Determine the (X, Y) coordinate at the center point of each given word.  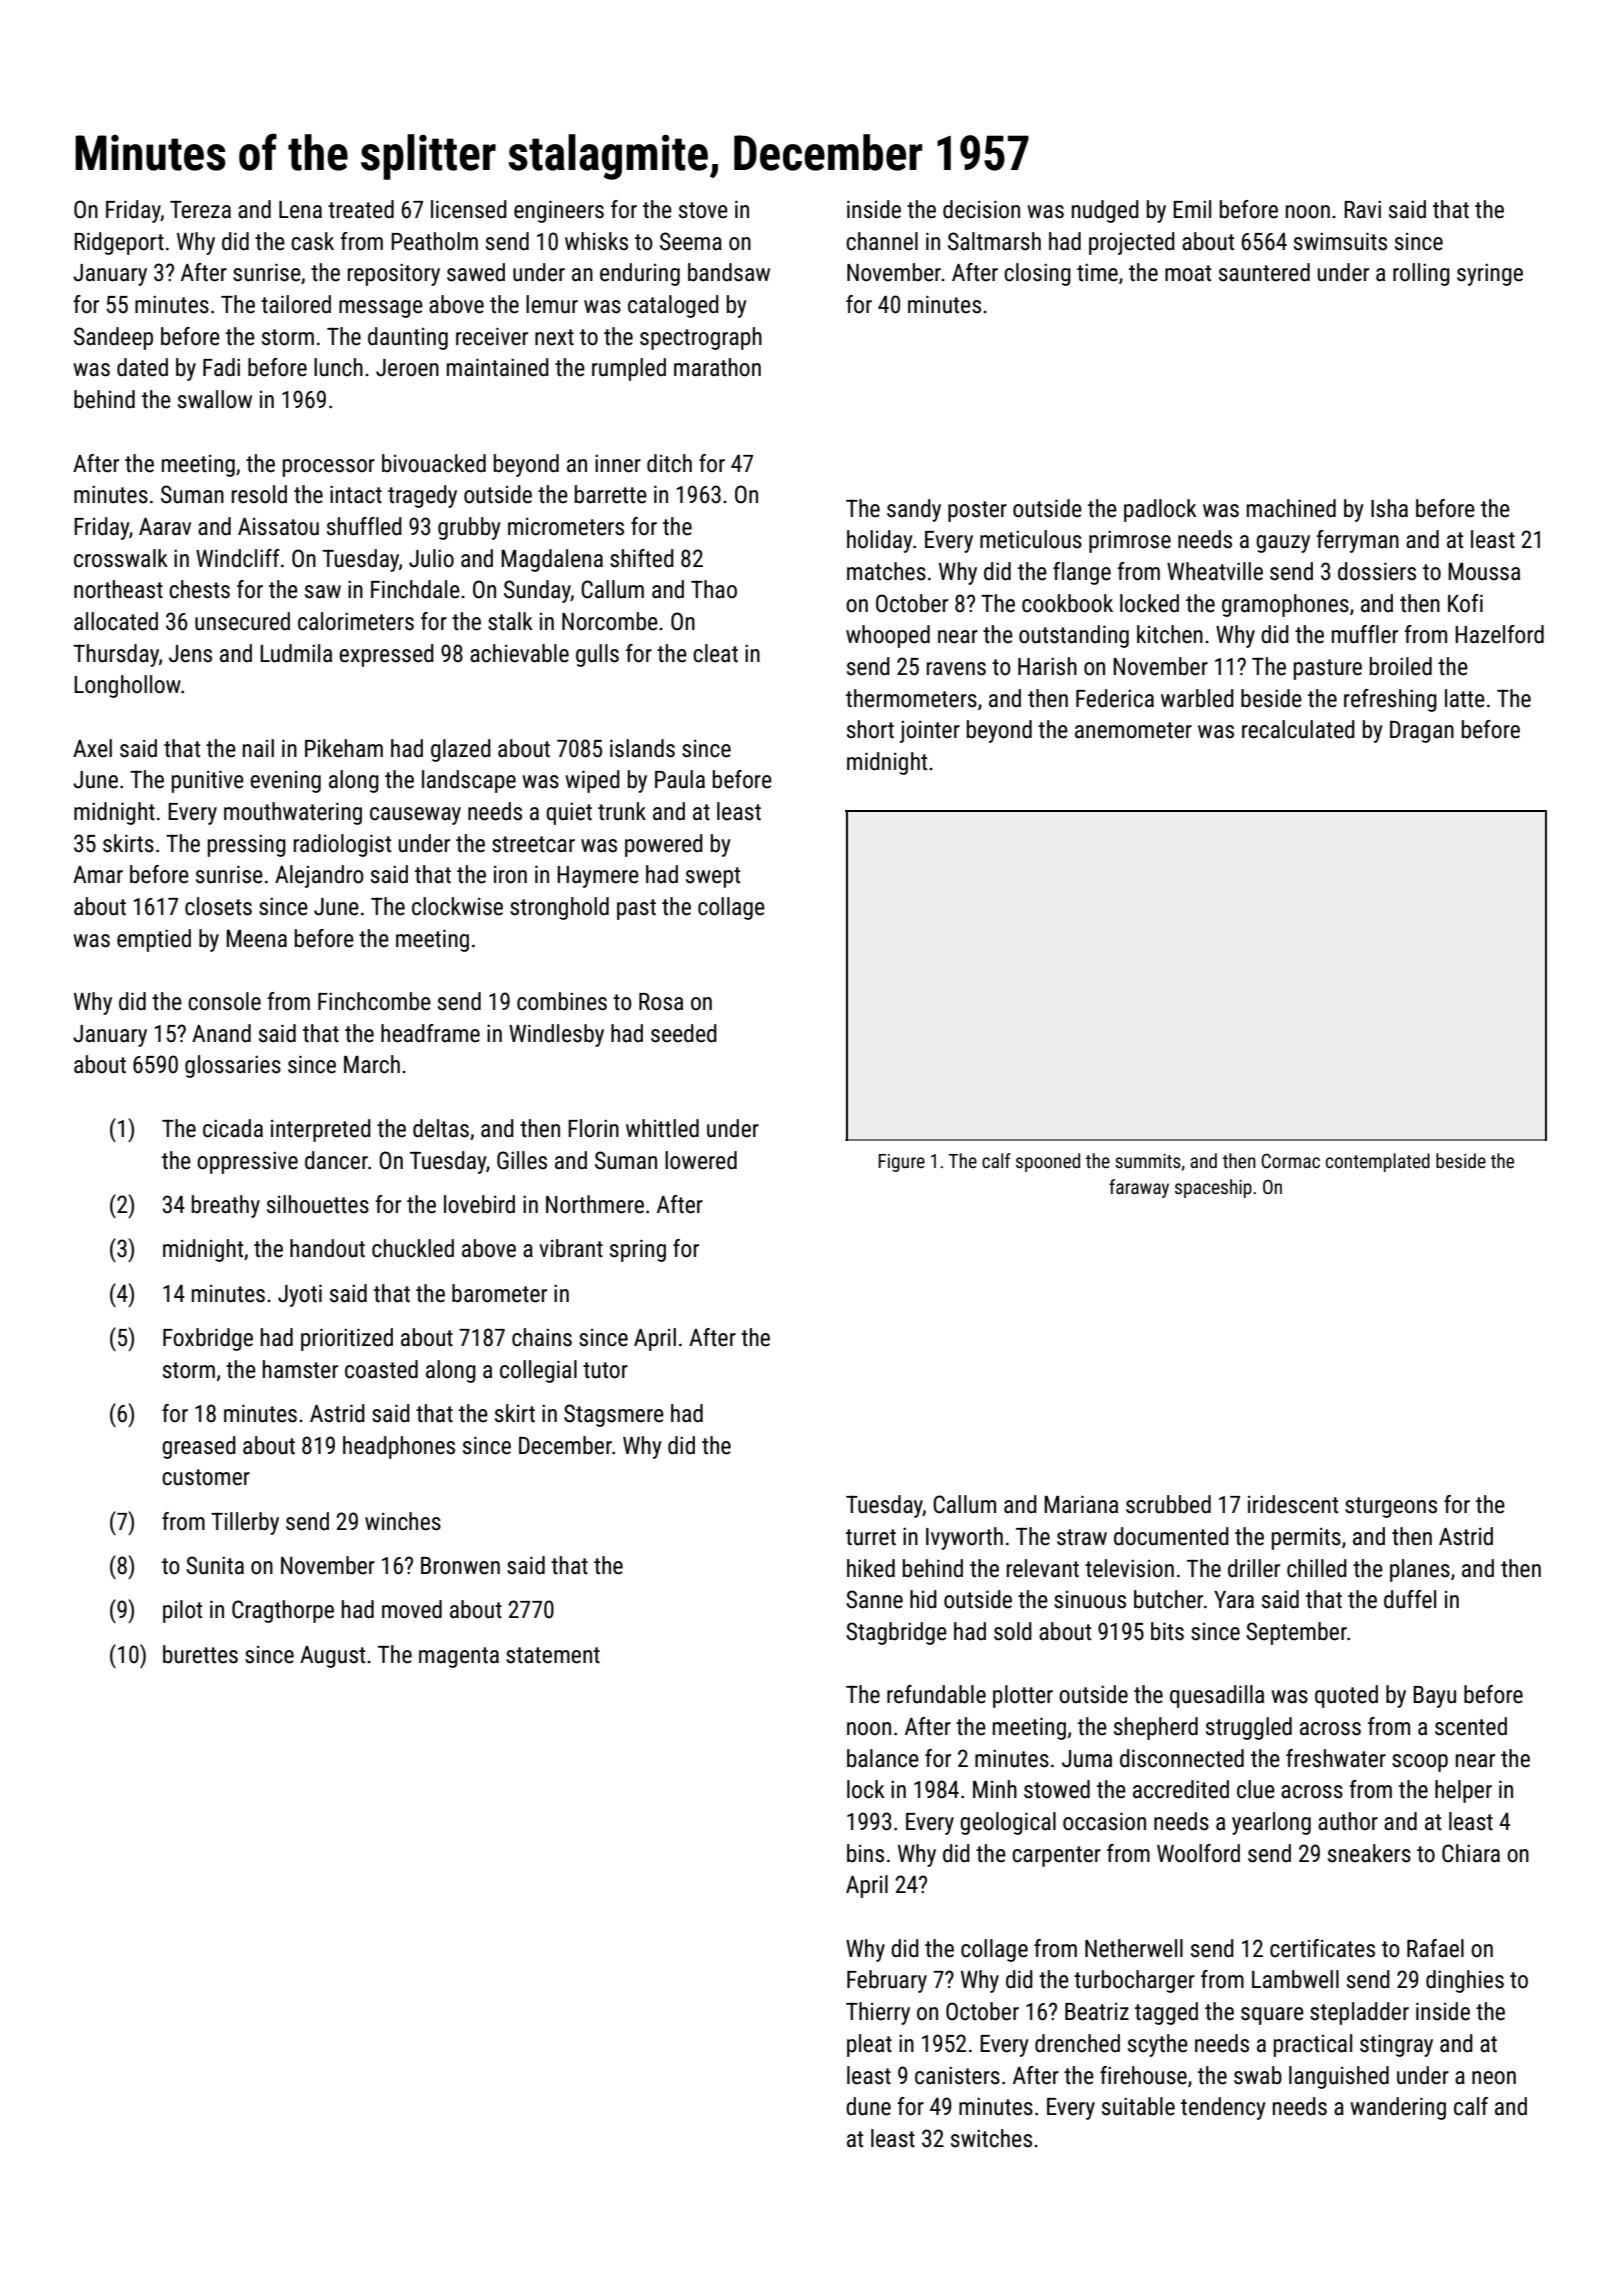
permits (1306, 1539)
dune (868, 2106)
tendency (1223, 2108)
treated (361, 209)
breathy (226, 1206)
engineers (559, 211)
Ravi (1362, 209)
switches (991, 2138)
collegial (538, 1371)
